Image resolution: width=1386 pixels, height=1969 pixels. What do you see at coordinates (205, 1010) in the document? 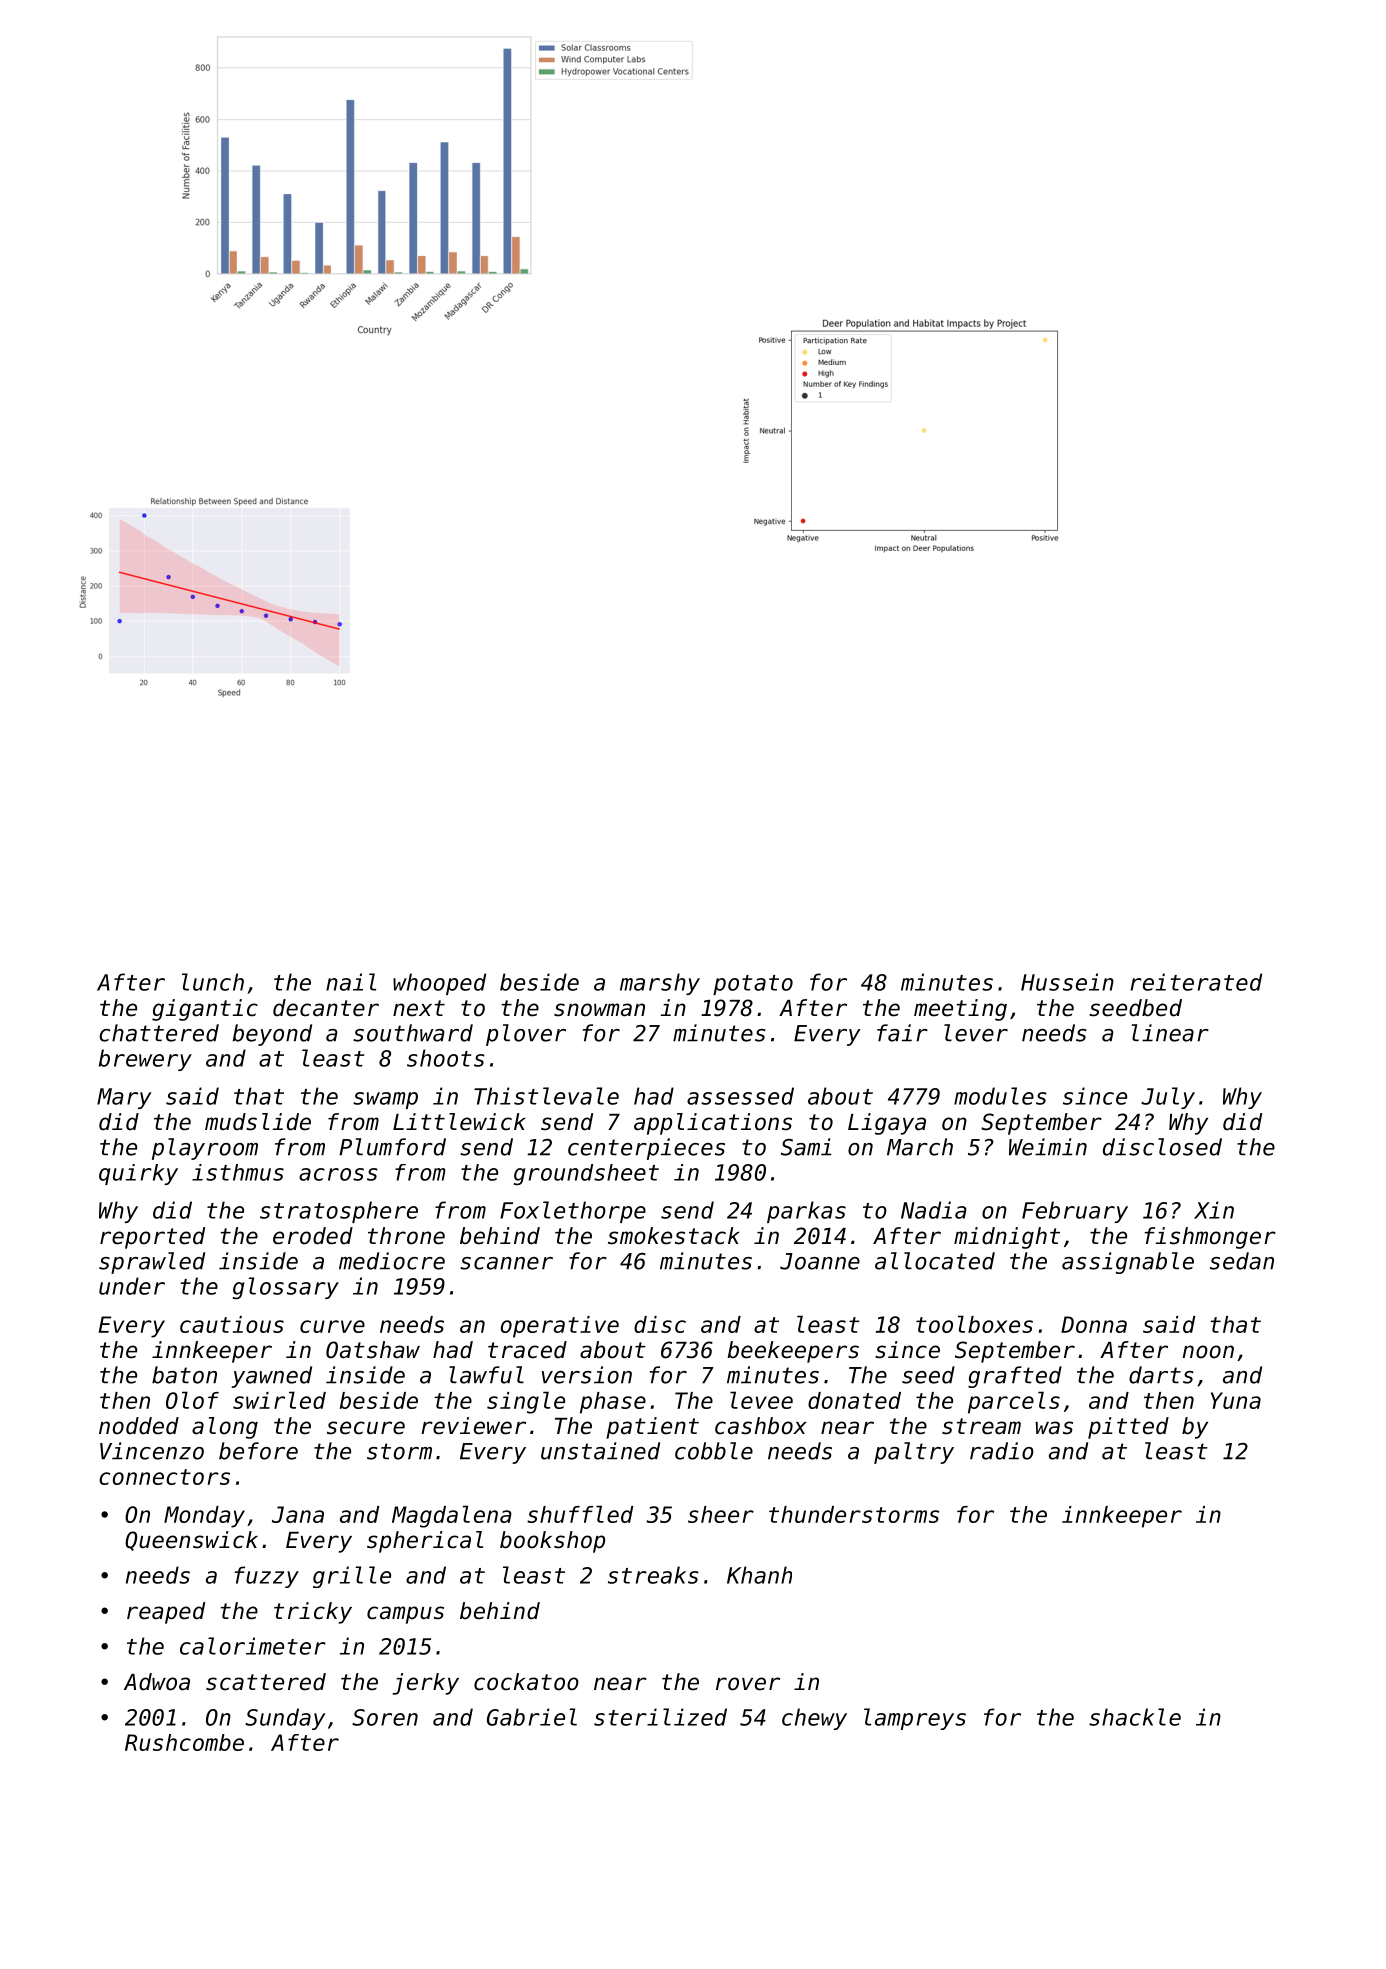
I see `gigantic` at bounding box center [205, 1010].
